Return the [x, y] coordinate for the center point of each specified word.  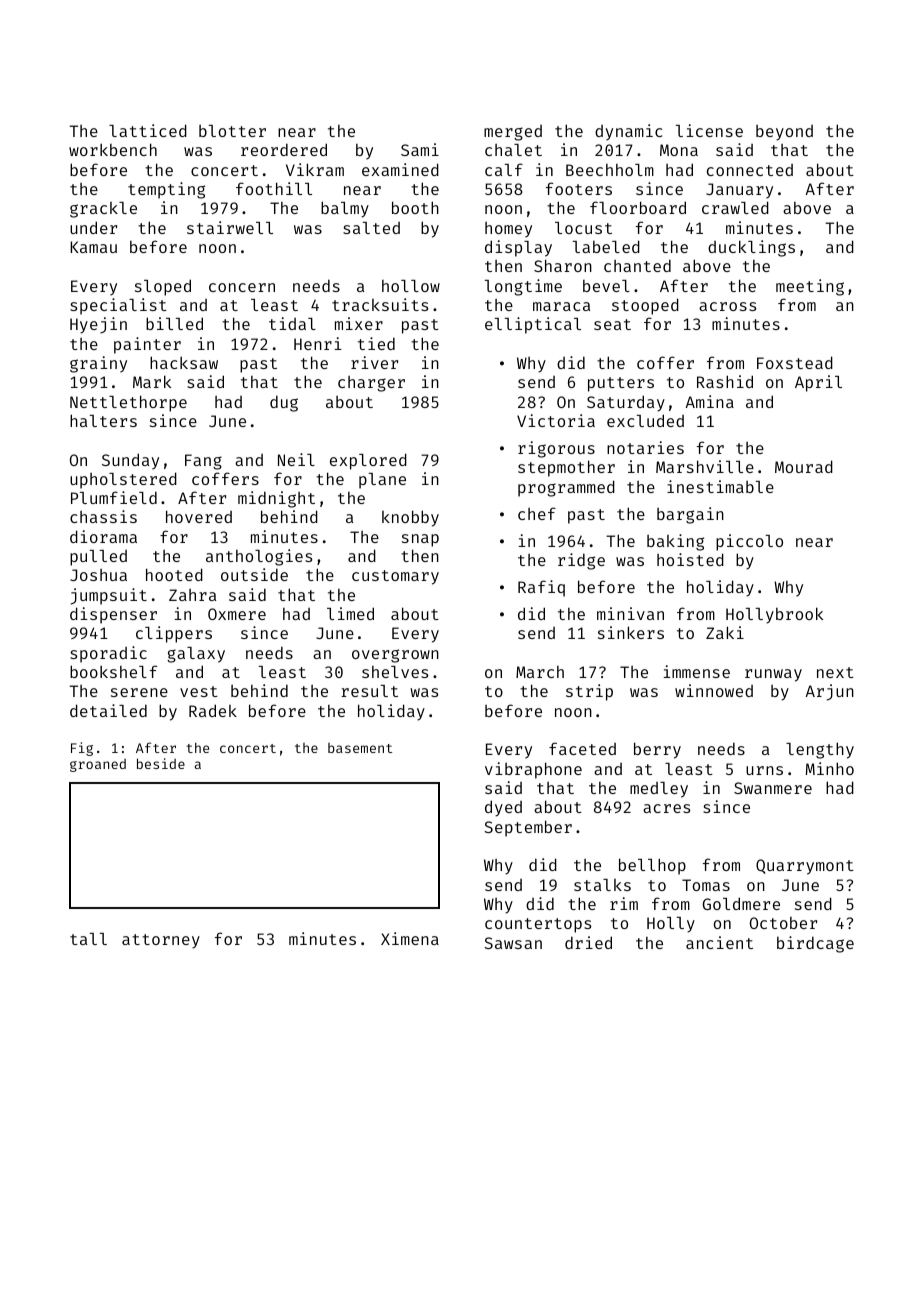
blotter [232, 130]
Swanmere [773, 788]
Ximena [410, 938]
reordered [284, 149]
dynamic [628, 132]
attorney [161, 941]
